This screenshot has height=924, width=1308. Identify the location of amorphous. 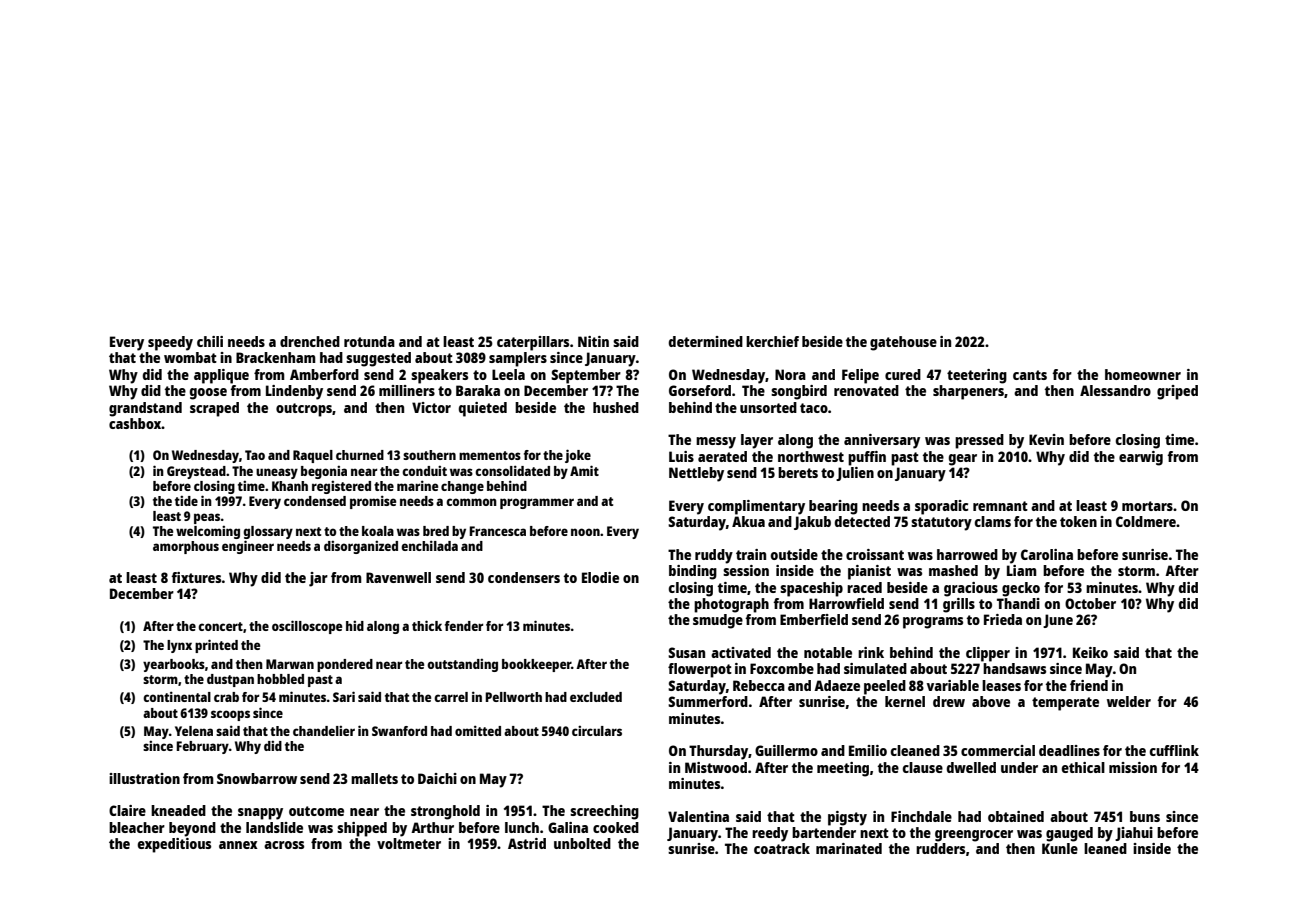
(186, 547).
